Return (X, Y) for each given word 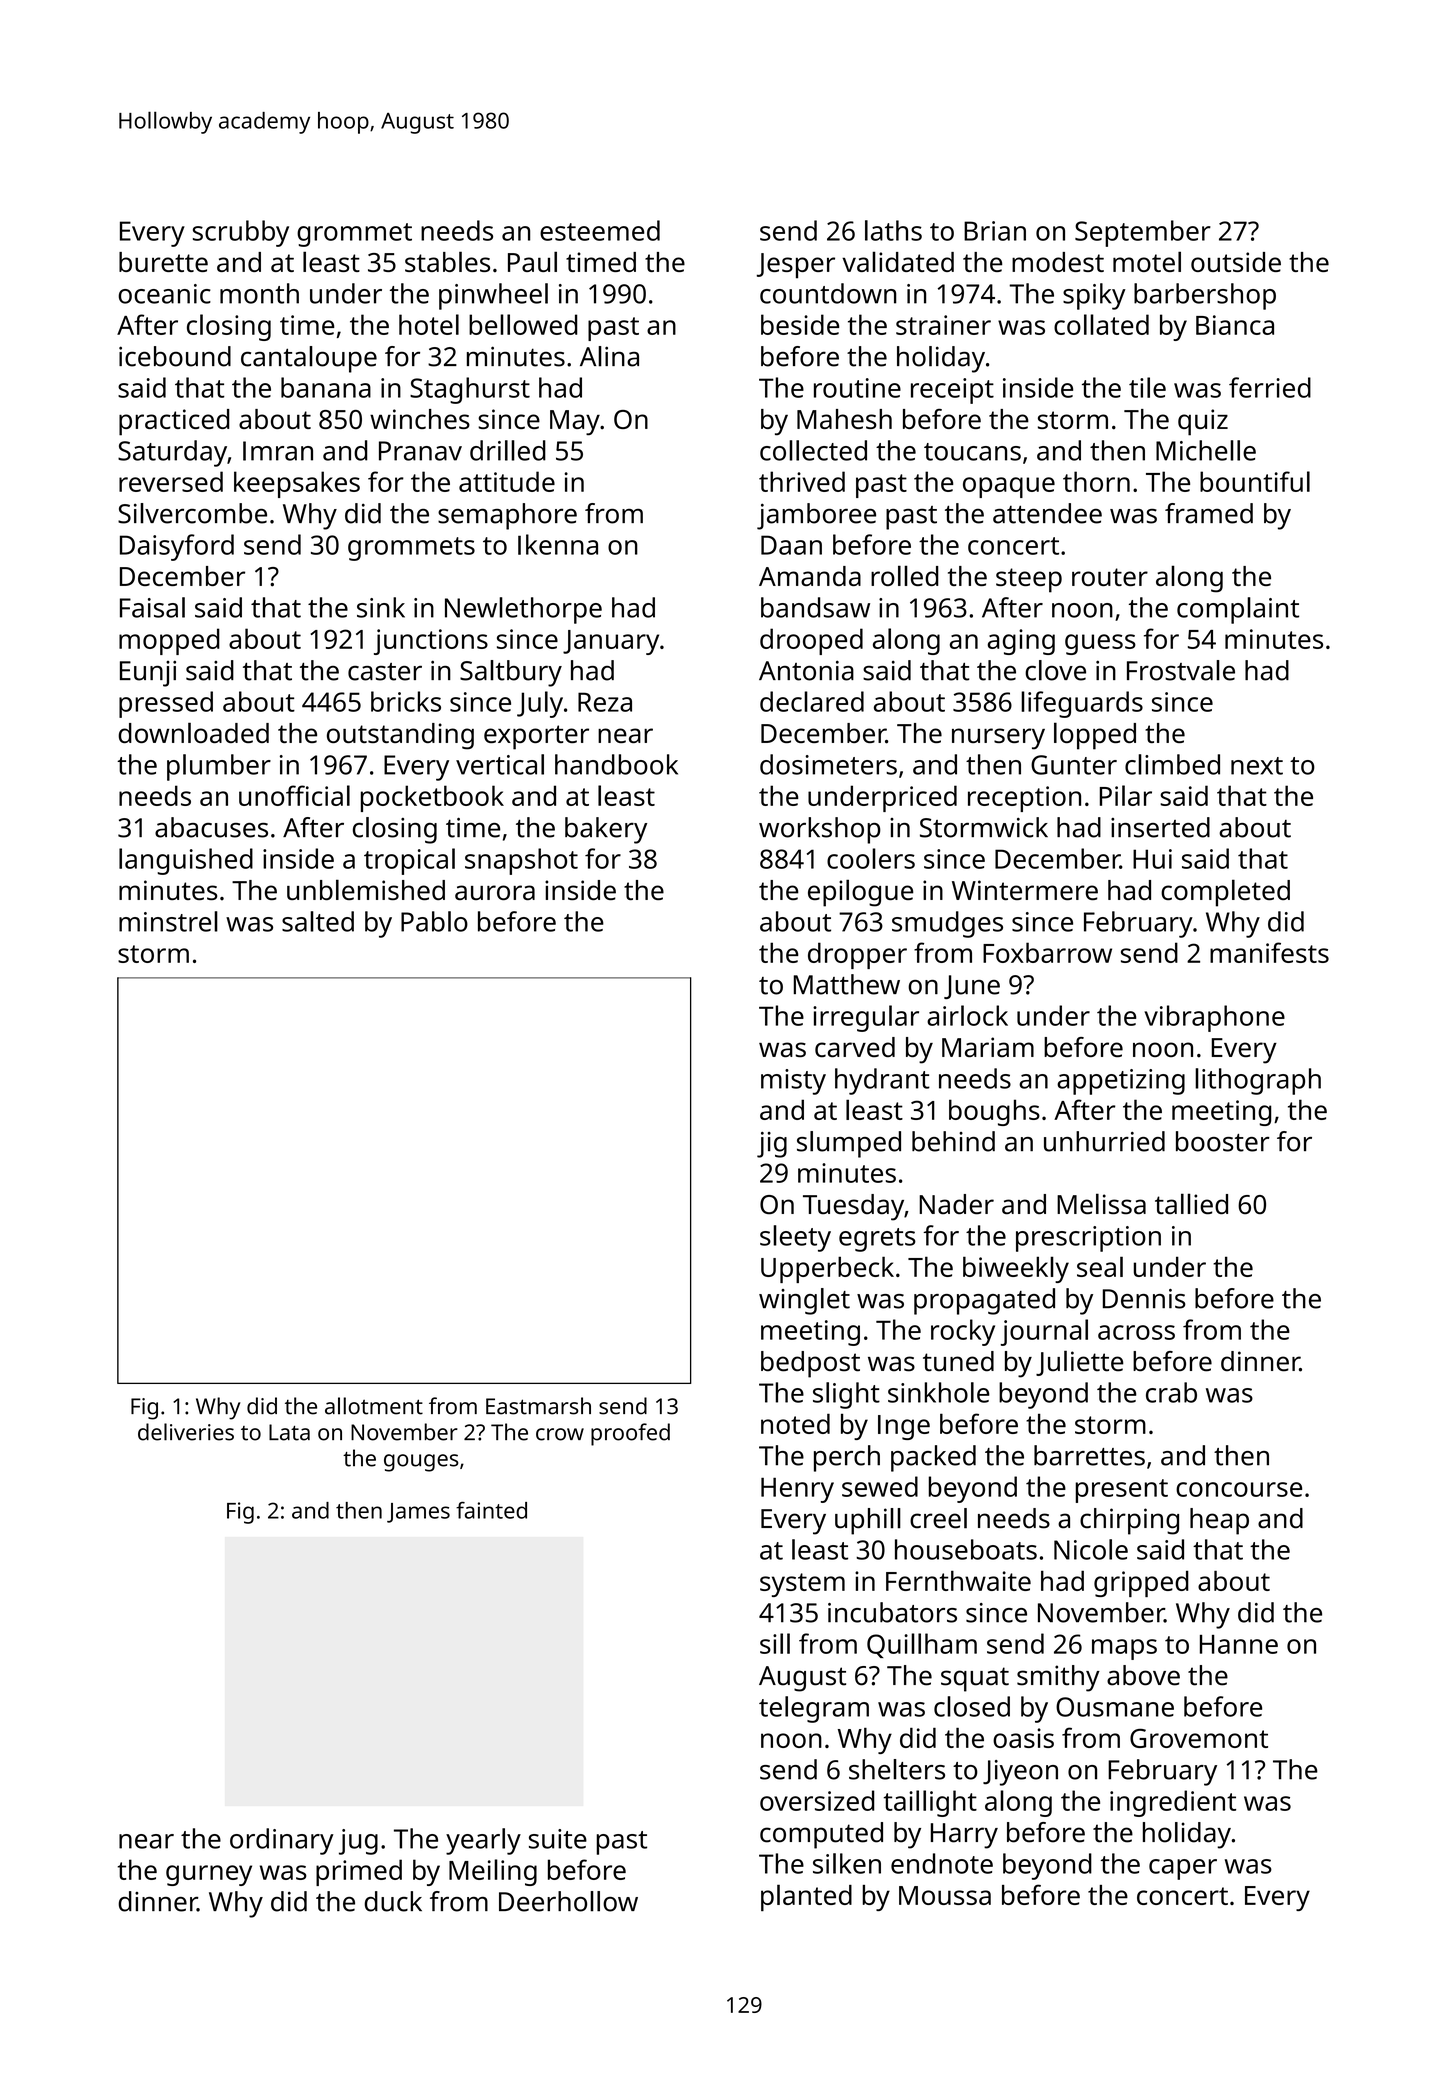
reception (1024, 799)
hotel (429, 324)
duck (393, 1901)
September (1143, 233)
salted (318, 921)
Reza (605, 702)
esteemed (600, 230)
